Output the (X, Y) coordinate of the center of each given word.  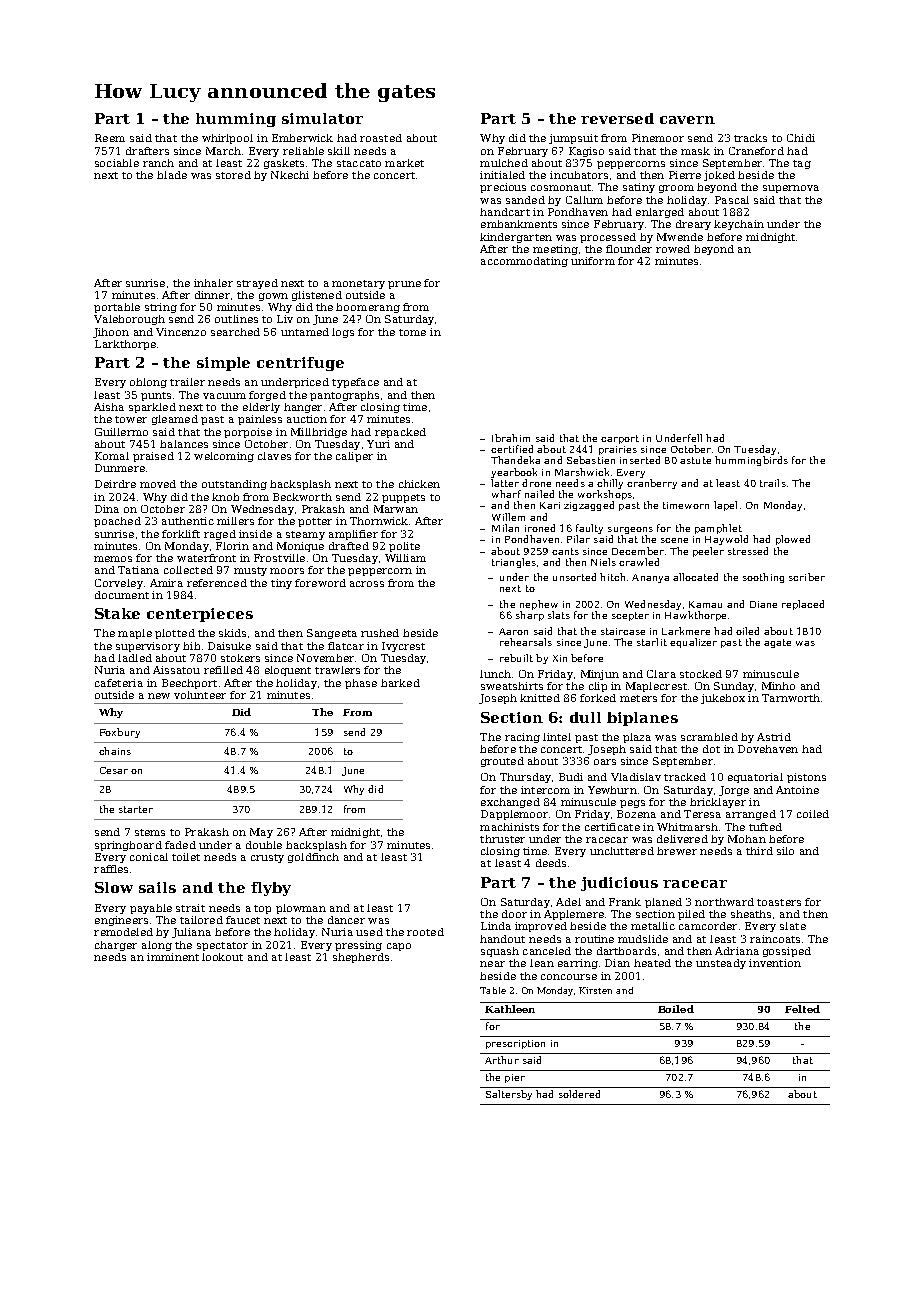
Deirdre (115, 484)
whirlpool (227, 139)
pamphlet (718, 529)
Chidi (801, 138)
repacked (400, 433)
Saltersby (509, 1095)
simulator (322, 118)
